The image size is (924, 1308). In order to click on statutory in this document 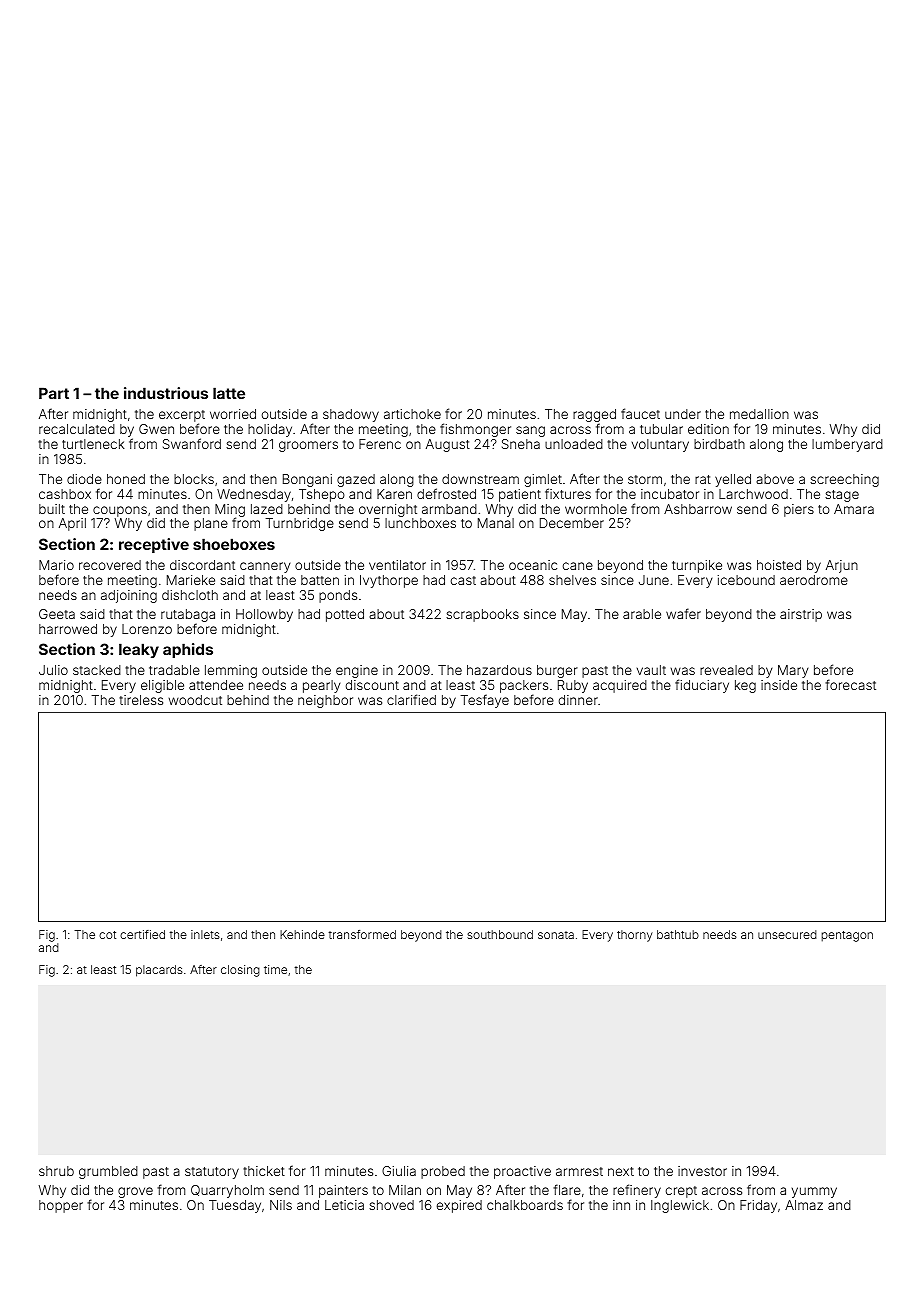, I will do `click(212, 1173)`.
